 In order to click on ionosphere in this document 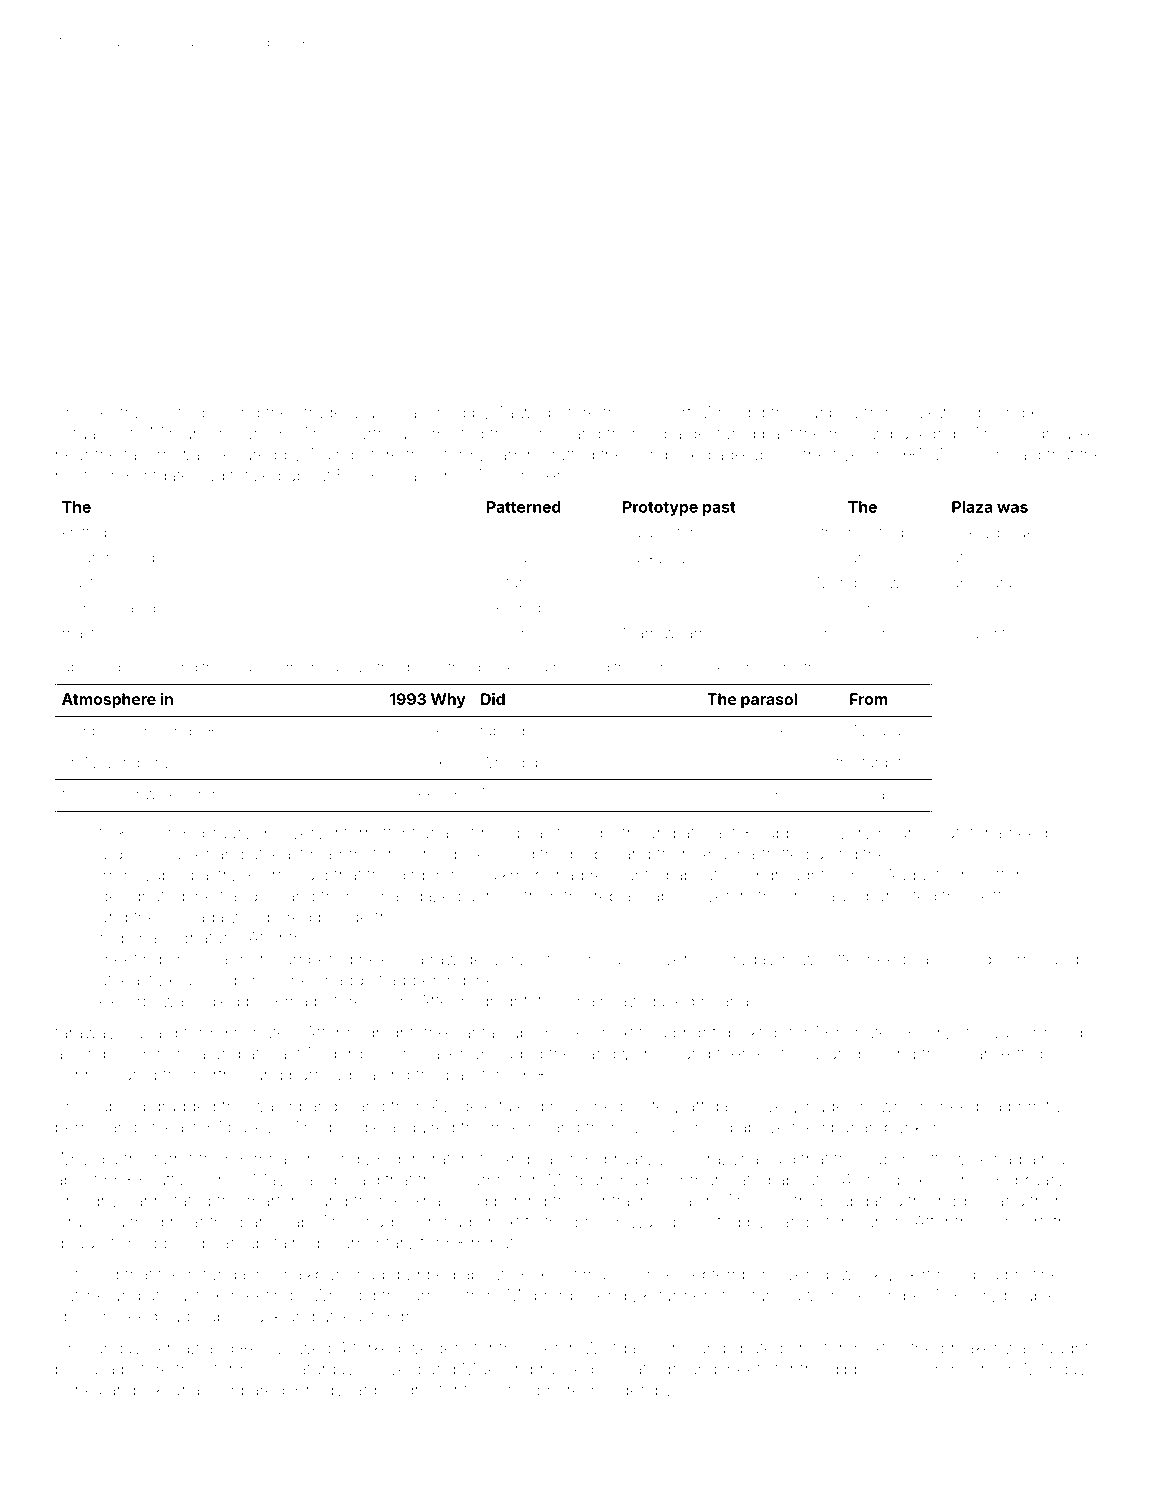, I will do `click(538, 1391)`.
